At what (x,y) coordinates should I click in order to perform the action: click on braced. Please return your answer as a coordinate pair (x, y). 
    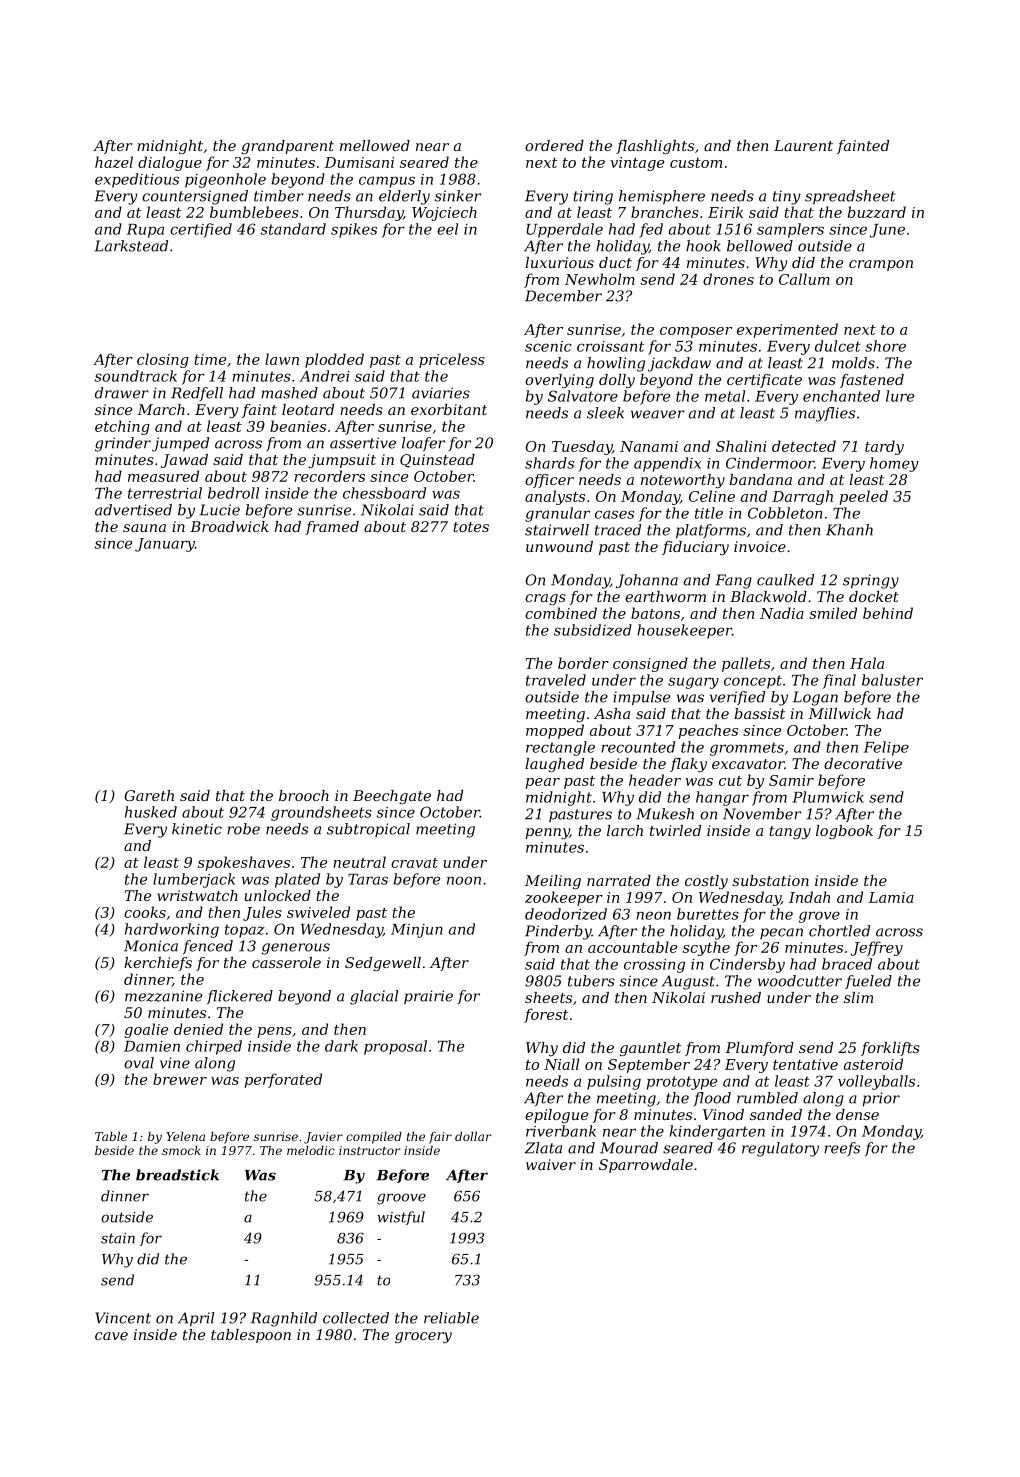
    Looking at the image, I should click on (847, 964).
